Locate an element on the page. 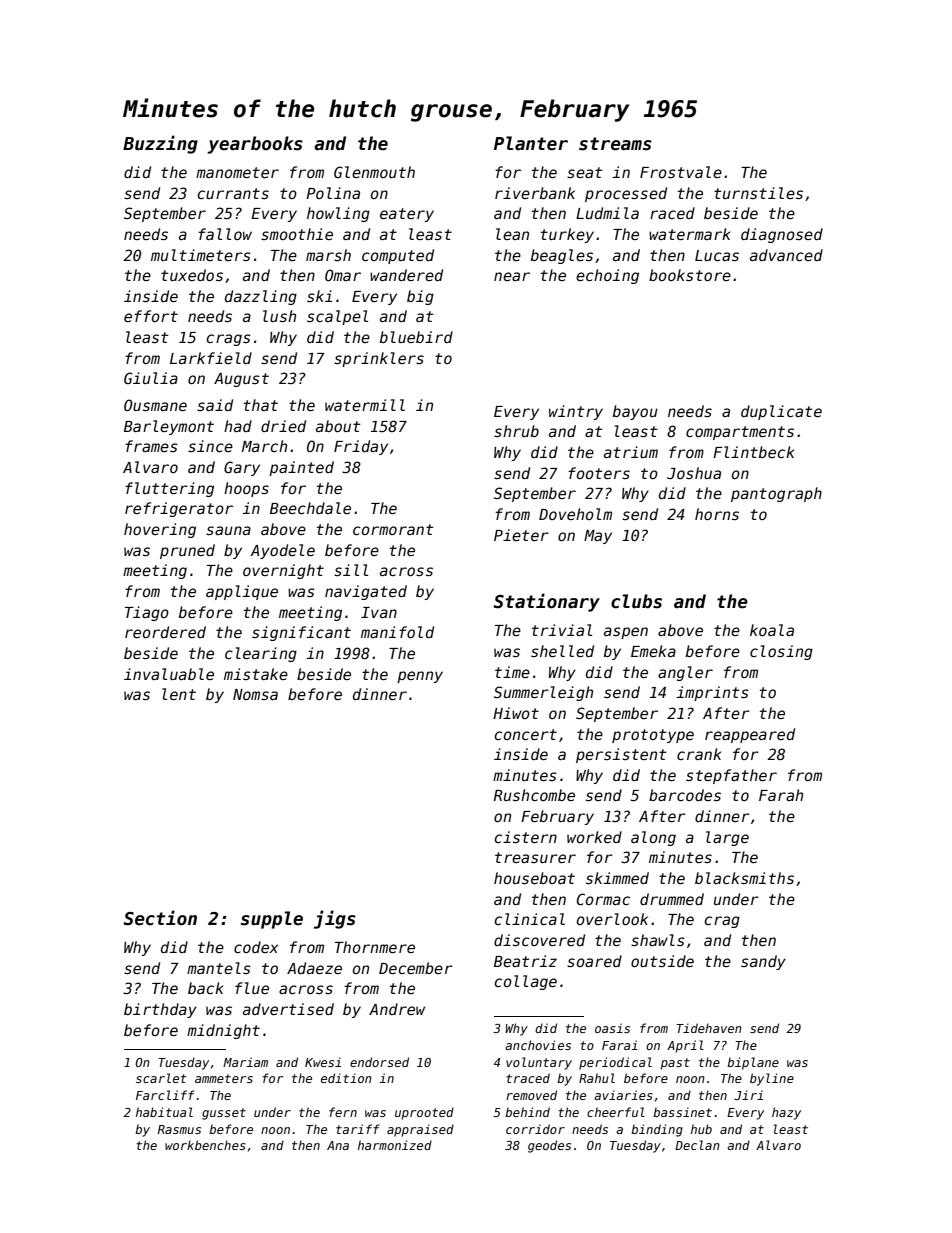  large is located at coordinates (727, 838).
